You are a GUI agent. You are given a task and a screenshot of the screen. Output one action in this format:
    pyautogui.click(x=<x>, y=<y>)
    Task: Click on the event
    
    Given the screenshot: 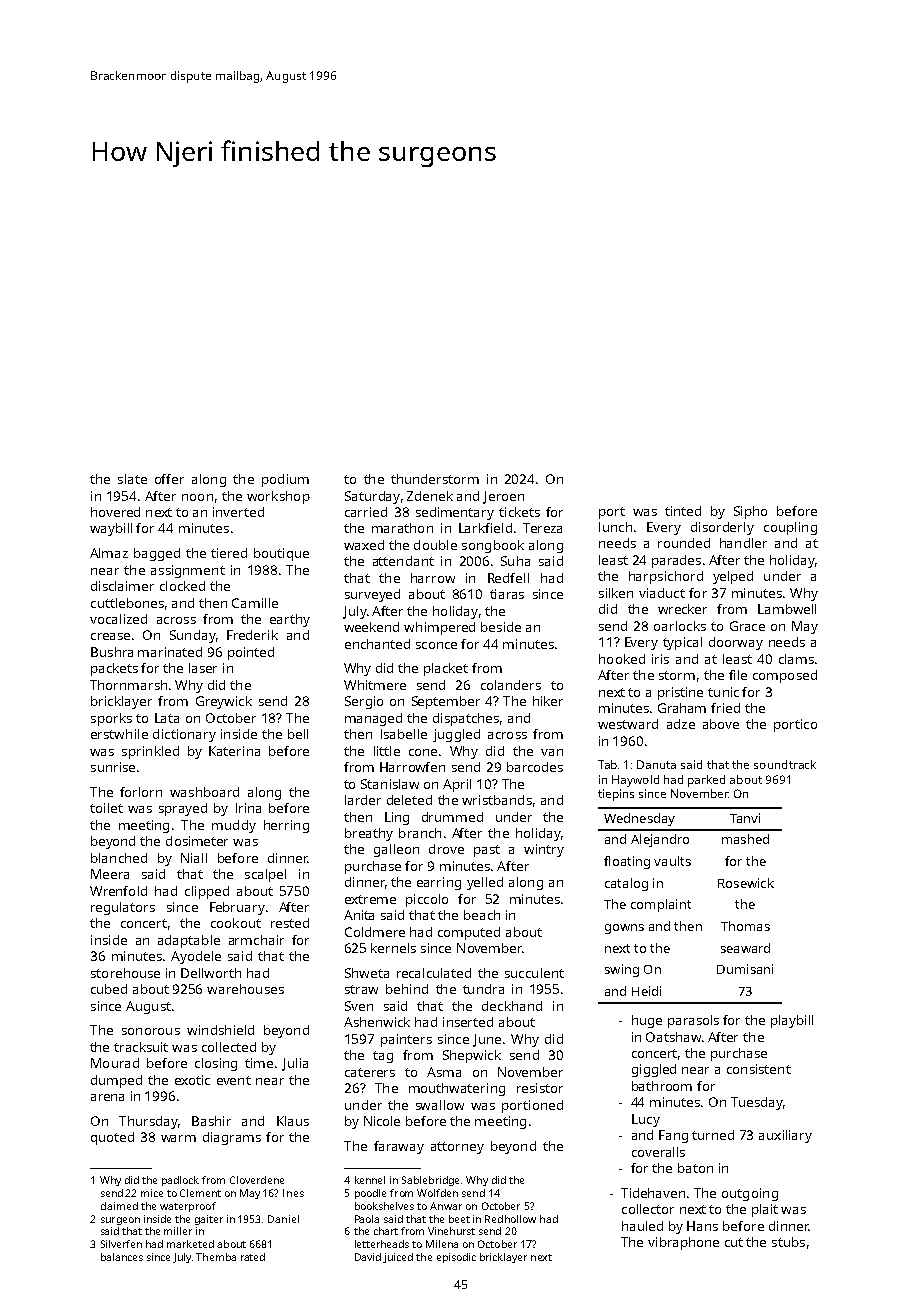 What is the action you would take?
    pyautogui.click(x=234, y=1080)
